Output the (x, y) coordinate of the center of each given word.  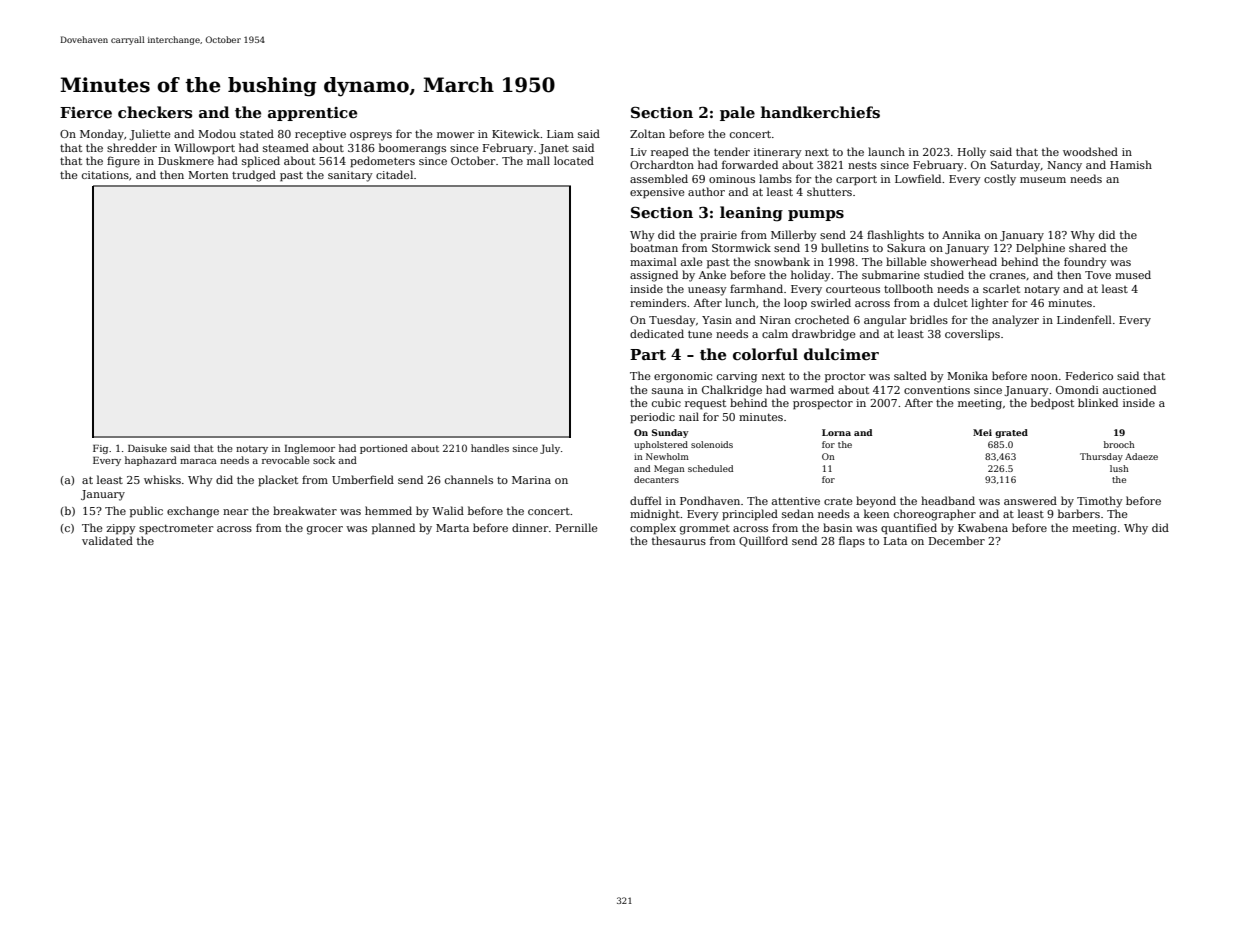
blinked (1098, 402)
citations (105, 175)
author (706, 191)
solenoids (712, 444)
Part (648, 354)
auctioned (1129, 389)
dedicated (657, 333)
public (146, 511)
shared (1087, 247)
